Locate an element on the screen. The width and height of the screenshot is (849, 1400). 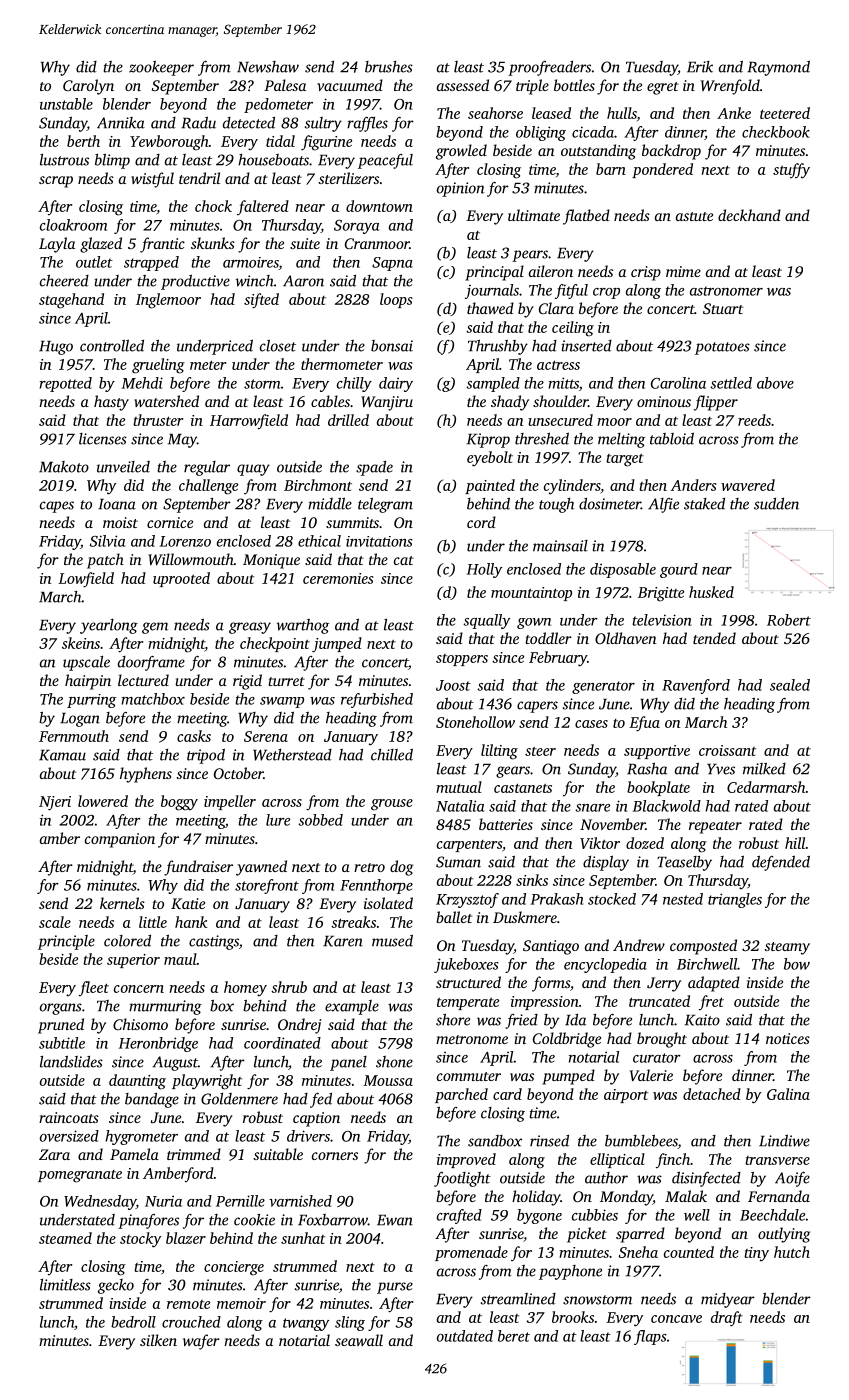
draft is located at coordinates (727, 1319).
